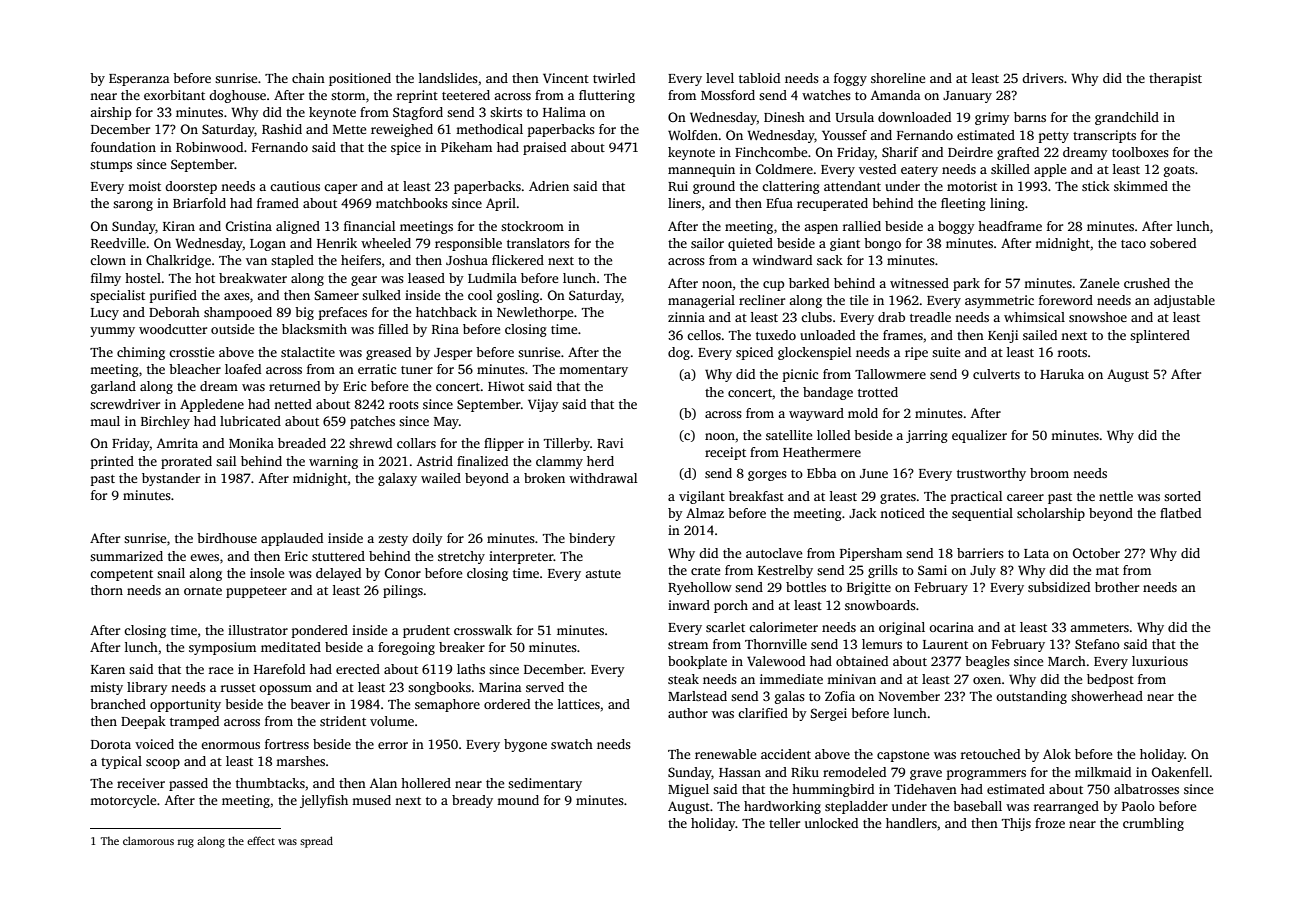 The height and width of the screenshot is (924, 1308). Describe the element at coordinates (1010, 169) in the screenshot. I see `skilled` at that location.
